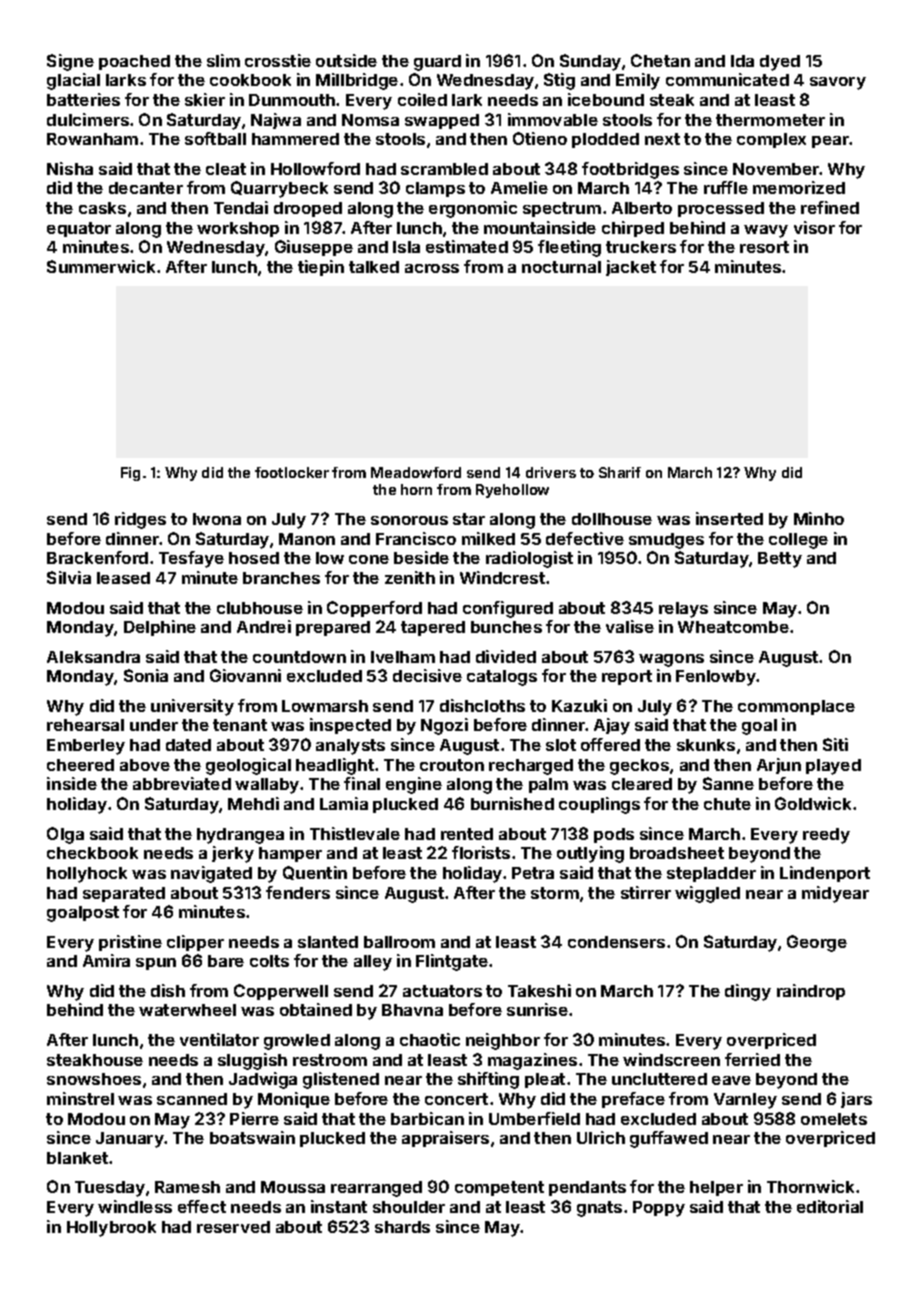  Describe the element at coordinates (101, 266) in the screenshot. I see `Summerwick` at that location.
